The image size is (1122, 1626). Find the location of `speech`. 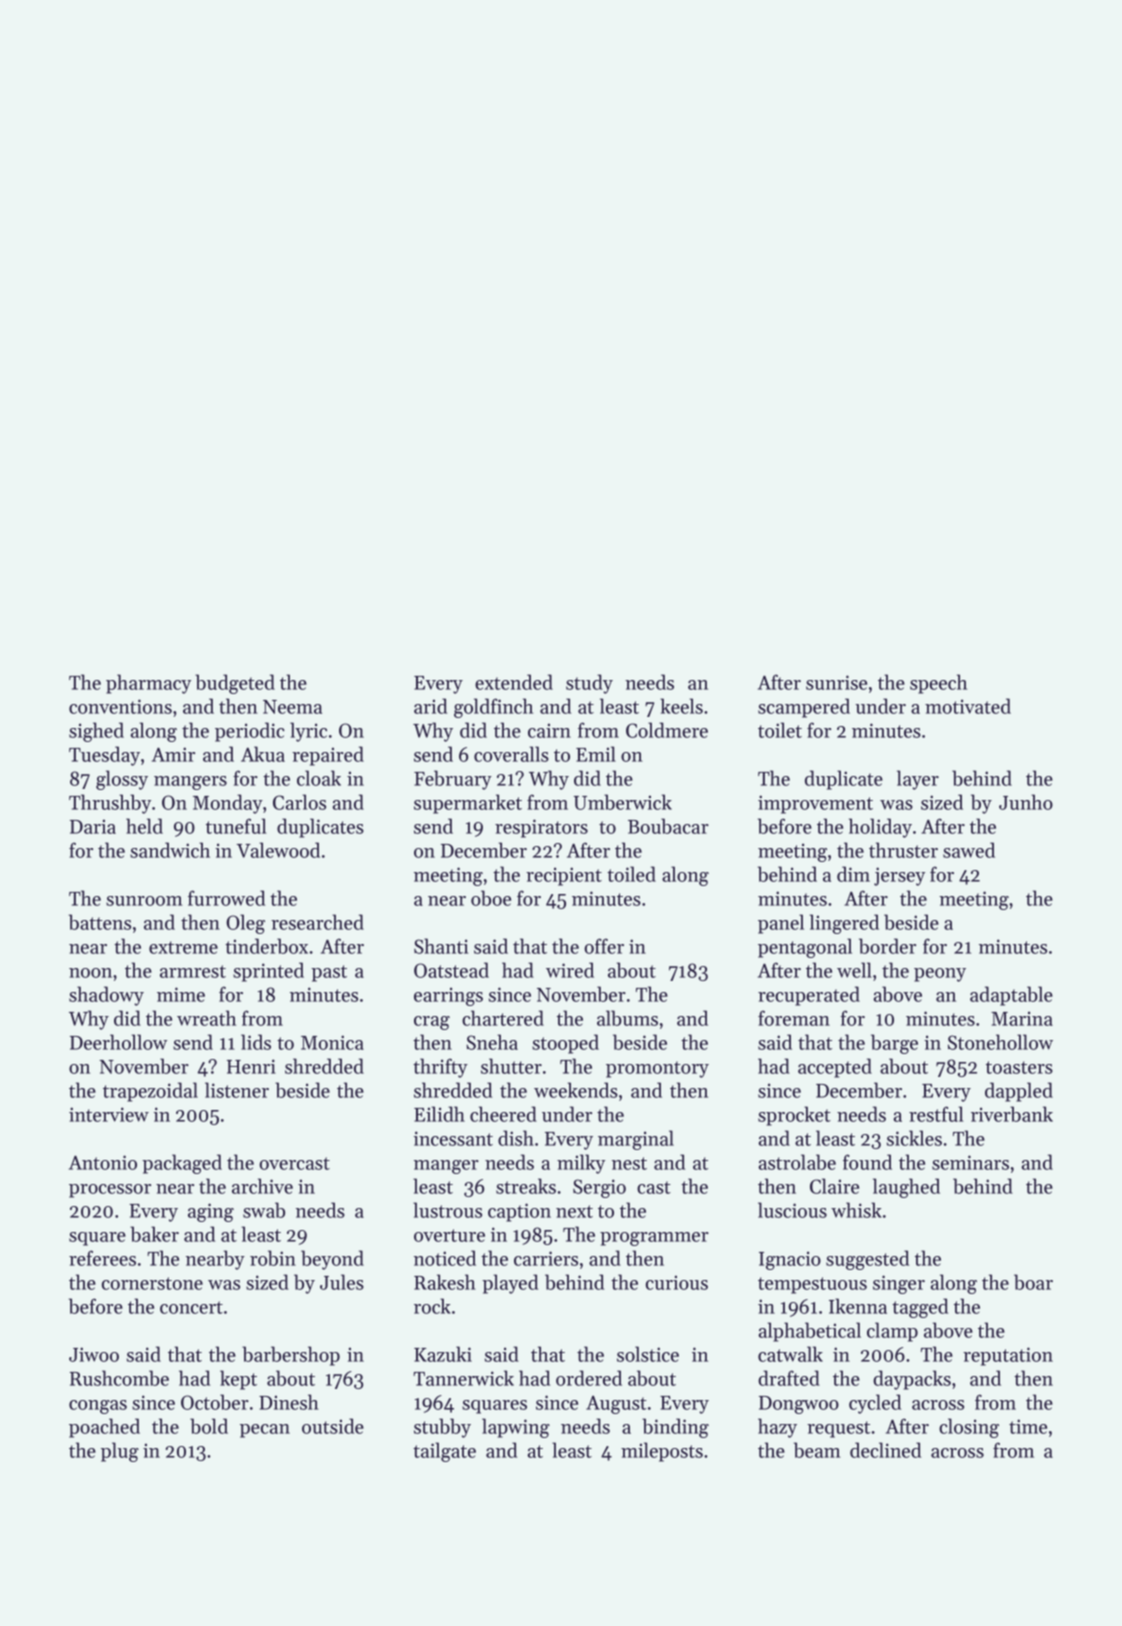

speech is located at coordinates (938, 684).
